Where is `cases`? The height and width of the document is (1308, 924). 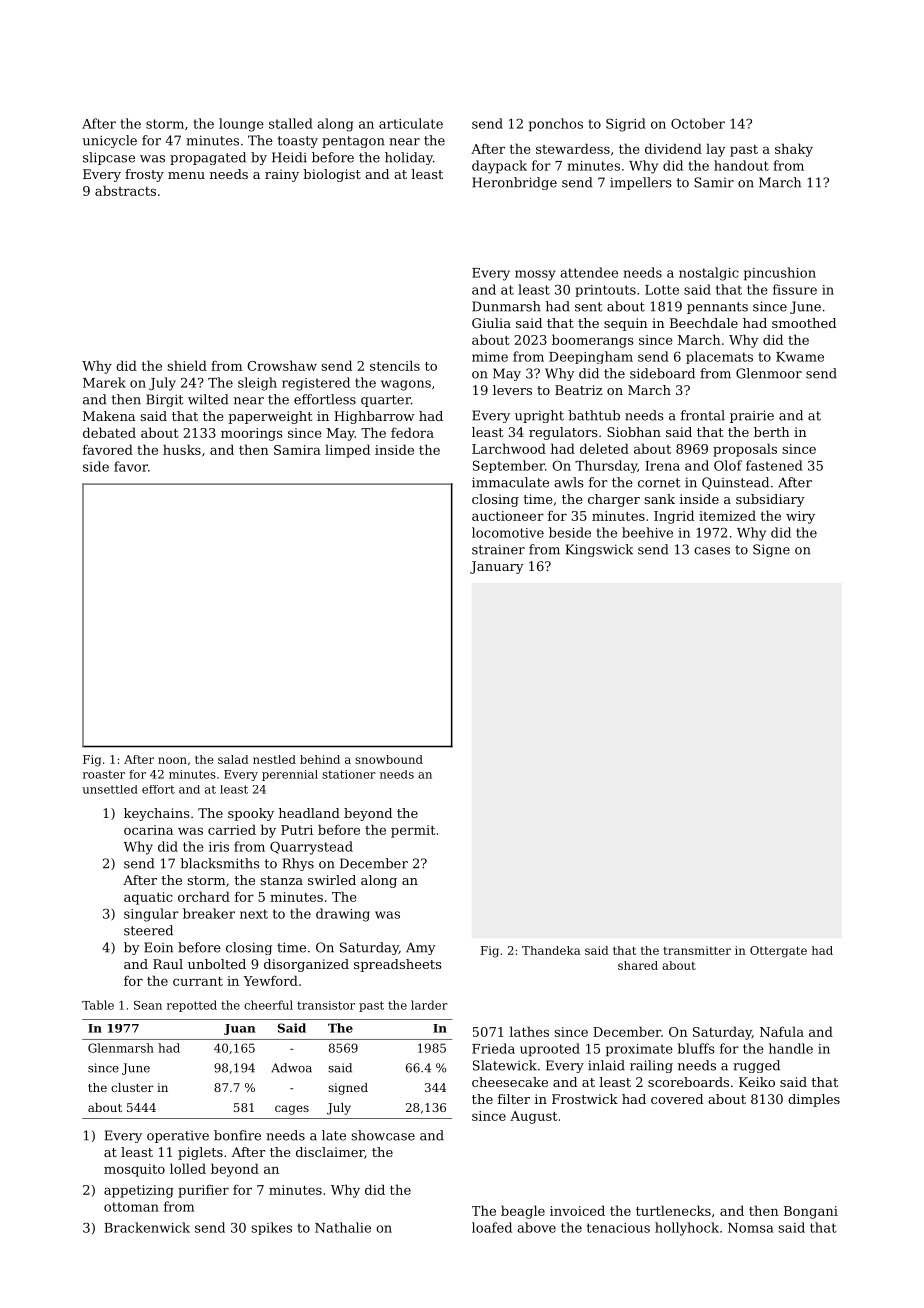 cases is located at coordinates (712, 551).
